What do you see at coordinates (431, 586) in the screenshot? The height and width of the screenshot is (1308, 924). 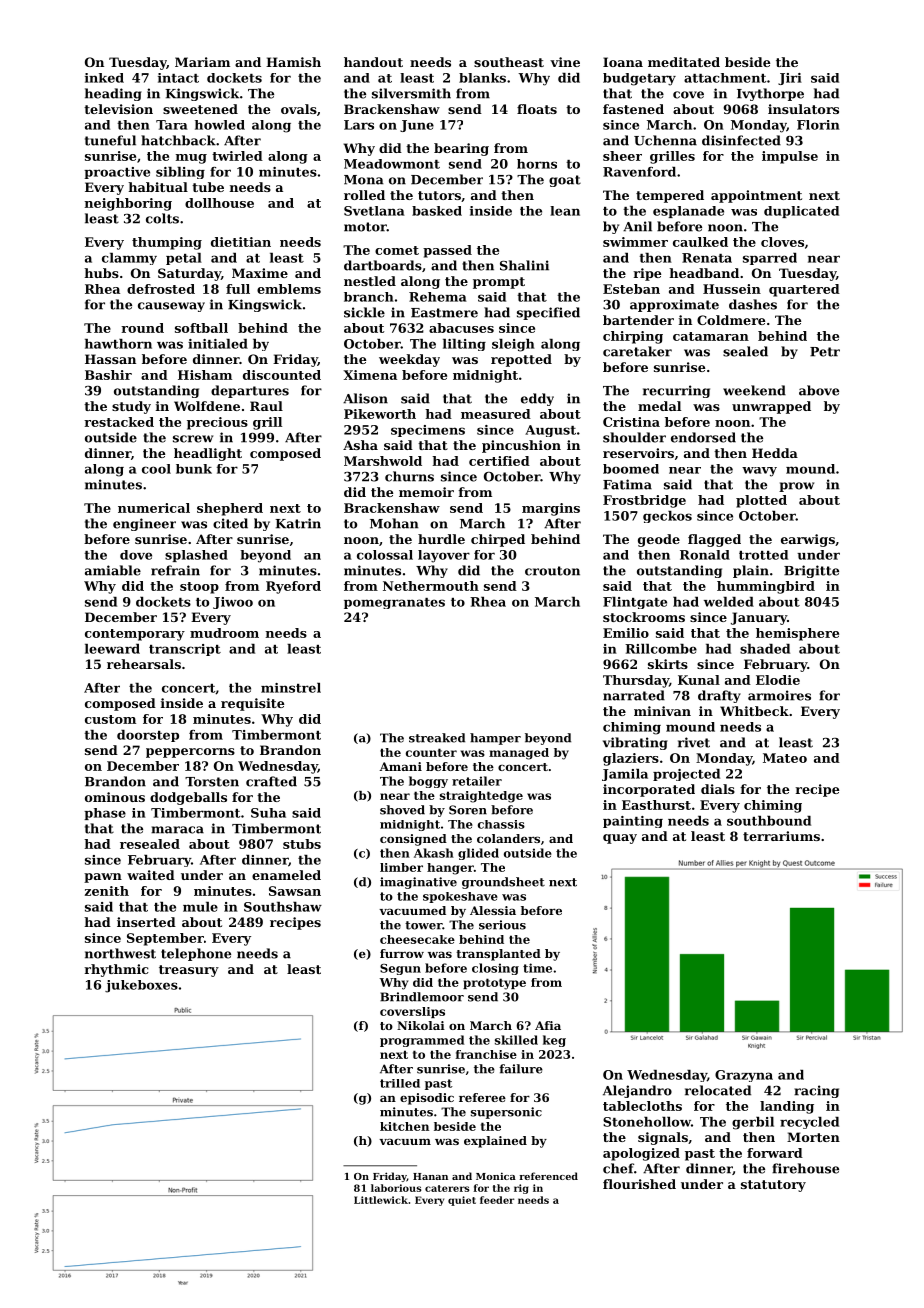 I see `Nethermouth` at bounding box center [431, 586].
